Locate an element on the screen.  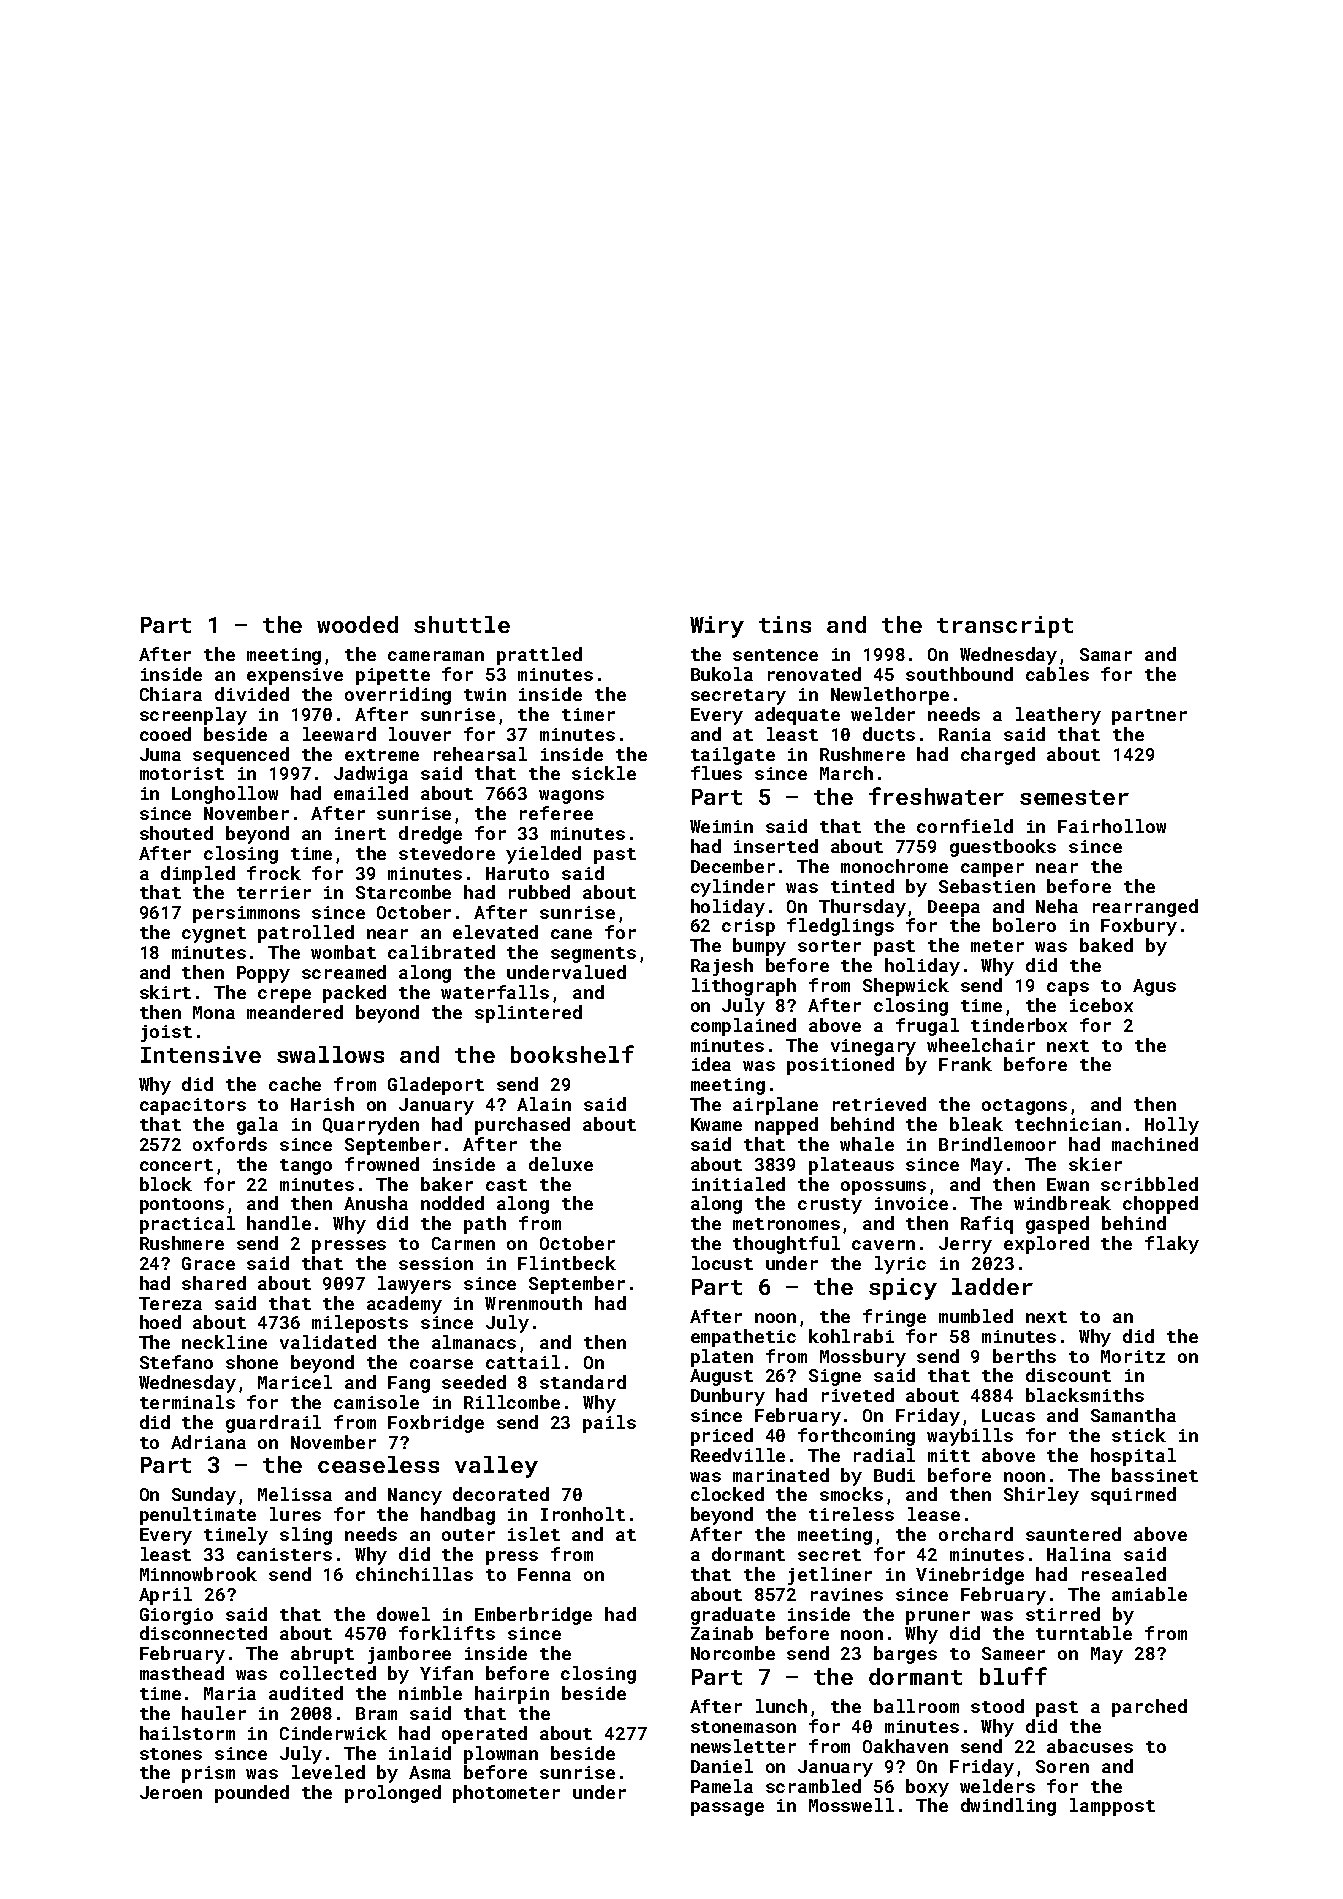
amiable is located at coordinates (1149, 1594).
